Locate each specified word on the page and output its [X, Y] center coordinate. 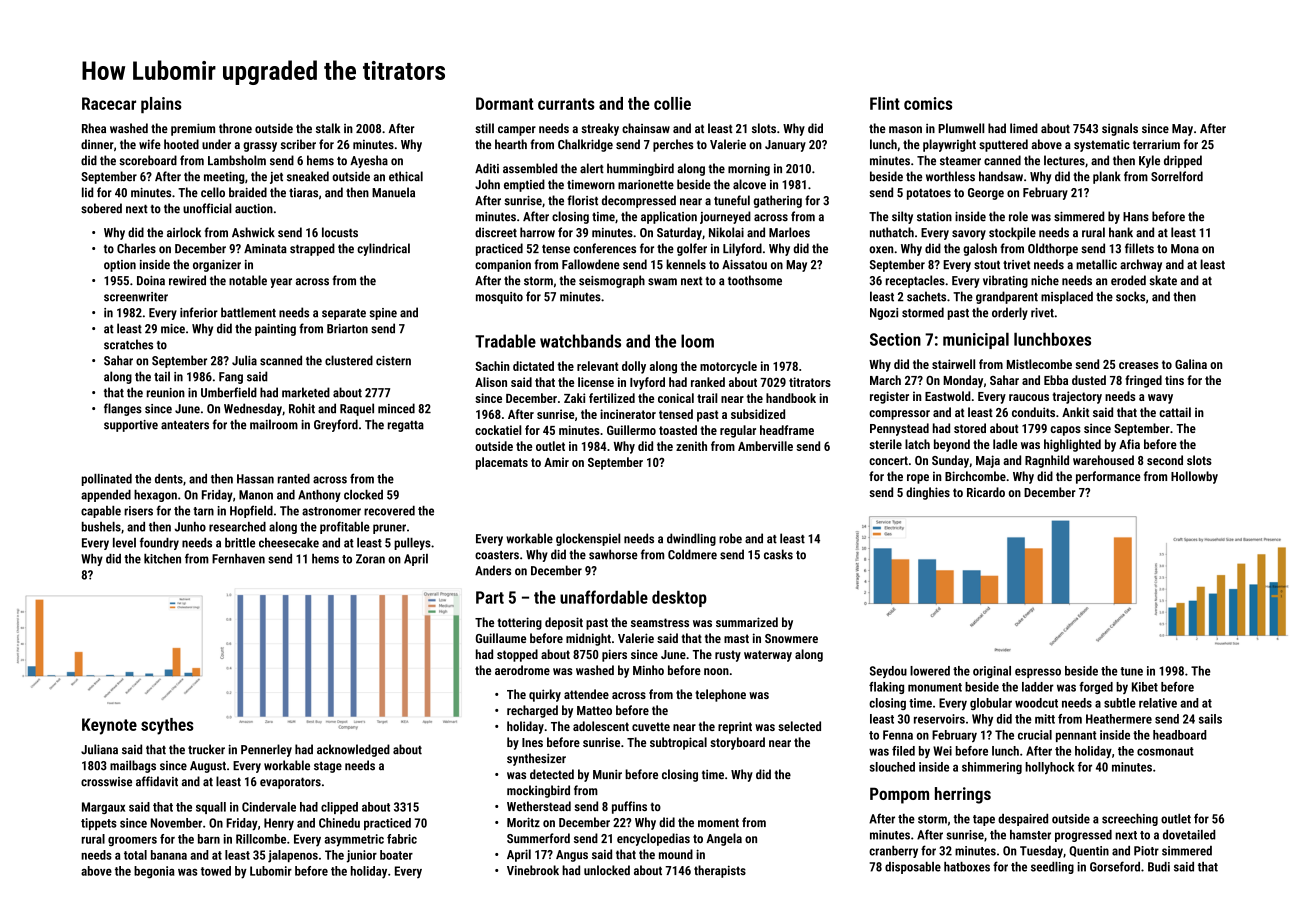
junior [362, 856]
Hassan [255, 479]
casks [778, 554]
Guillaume [501, 638]
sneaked [308, 176]
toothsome [755, 280]
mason [905, 129]
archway [1141, 265]
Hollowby [1194, 477]
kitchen [162, 559]
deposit [564, 623]
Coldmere [692, 554]
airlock [184, 232]
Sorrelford [1177, 176]
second [1165, 460]
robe [730, 538]
